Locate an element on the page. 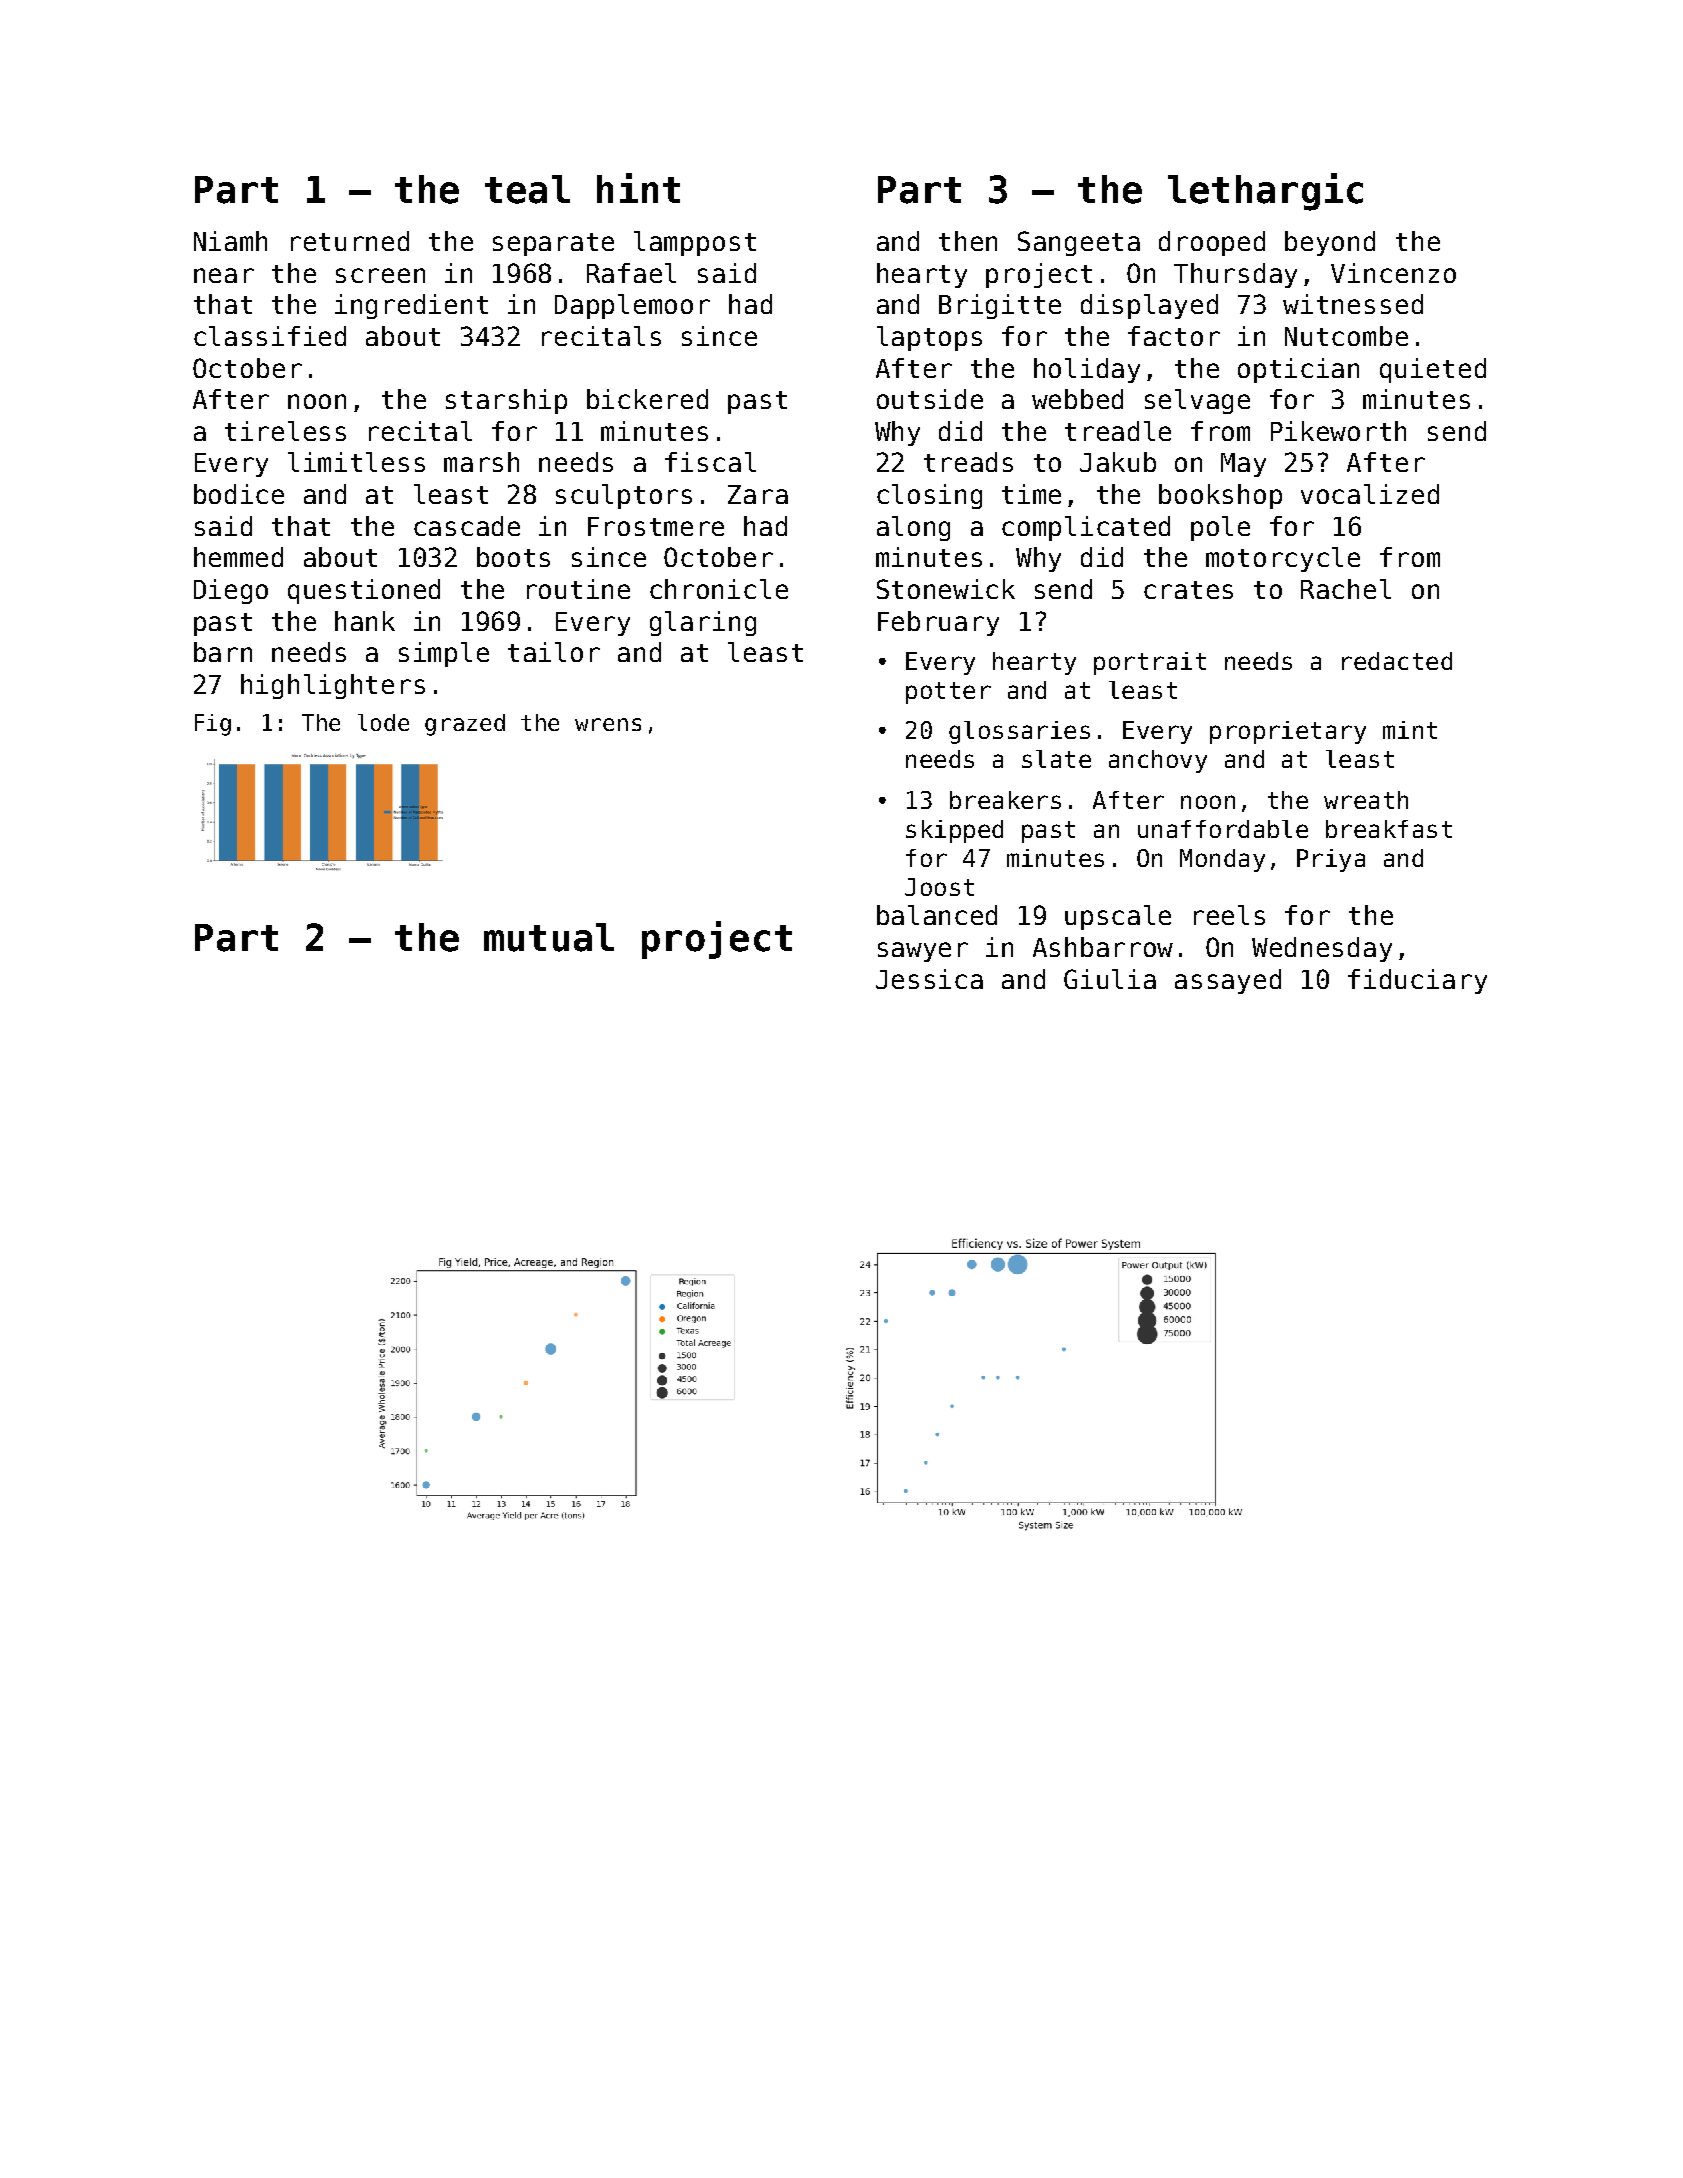 This document has height=2178, width=1683. mutual is located at coordinates (549, 937).
